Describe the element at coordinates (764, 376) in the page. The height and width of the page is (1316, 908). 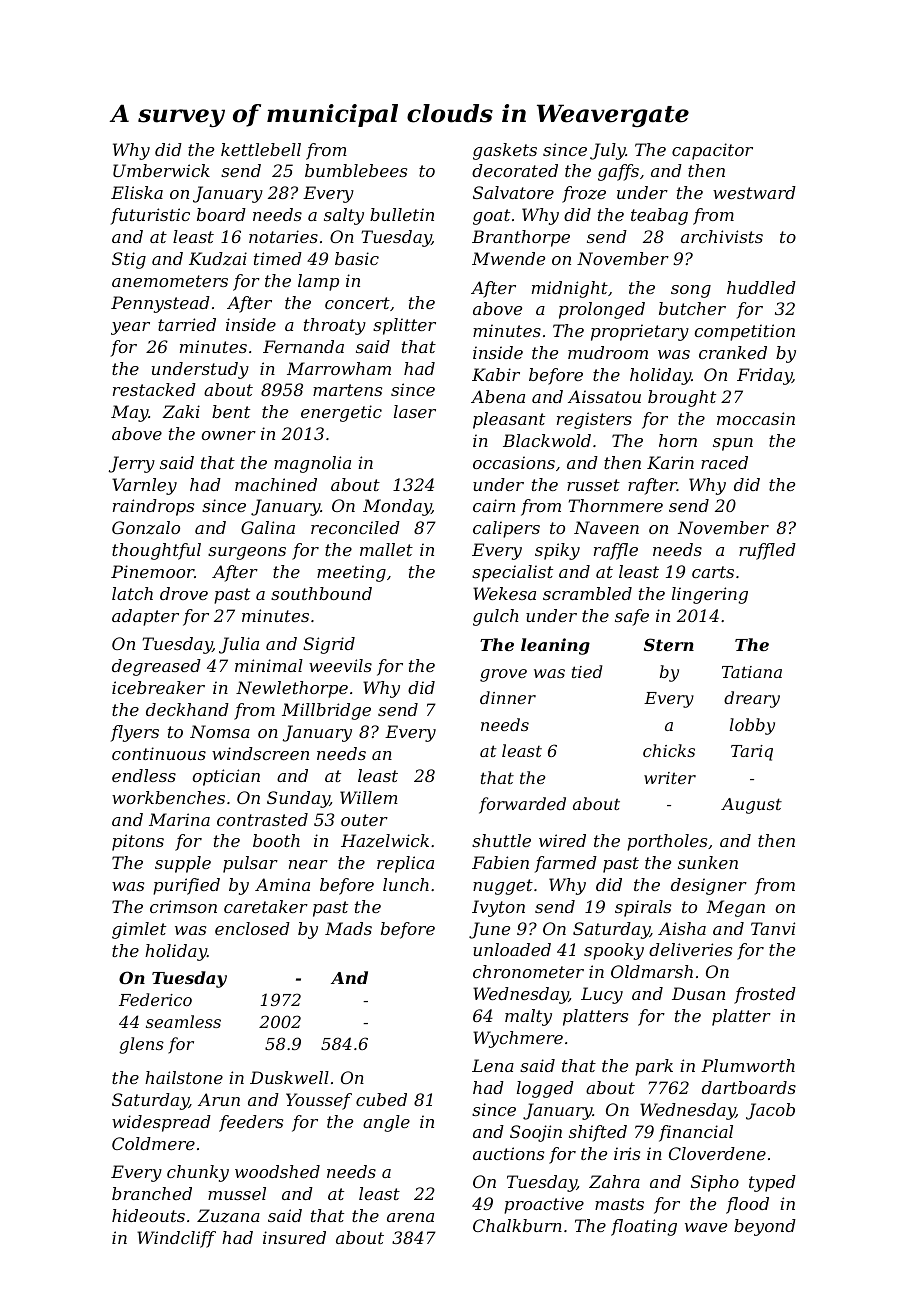
I see `Friday` at that location.
